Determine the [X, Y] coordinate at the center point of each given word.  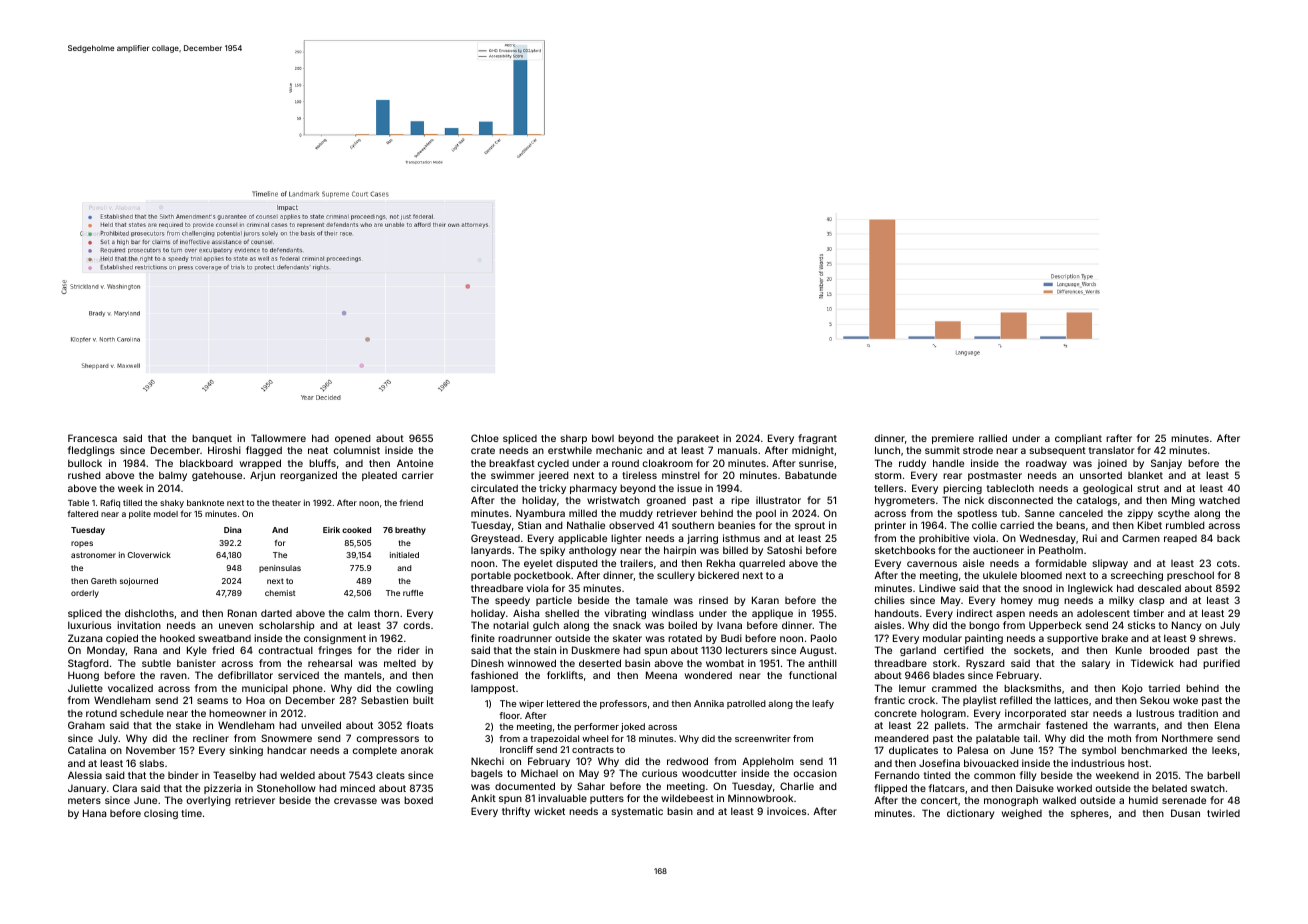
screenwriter [763, 738]
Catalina [87, 750]
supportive [1072, 639]
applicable [582, 539]
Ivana [729, 625]
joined [1112, 464]
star [1080, 713]
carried [1017, 525]
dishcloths [149, 613]
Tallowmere [278, 438]
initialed [404, 555]
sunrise [816, 463]
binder [183, 775]
